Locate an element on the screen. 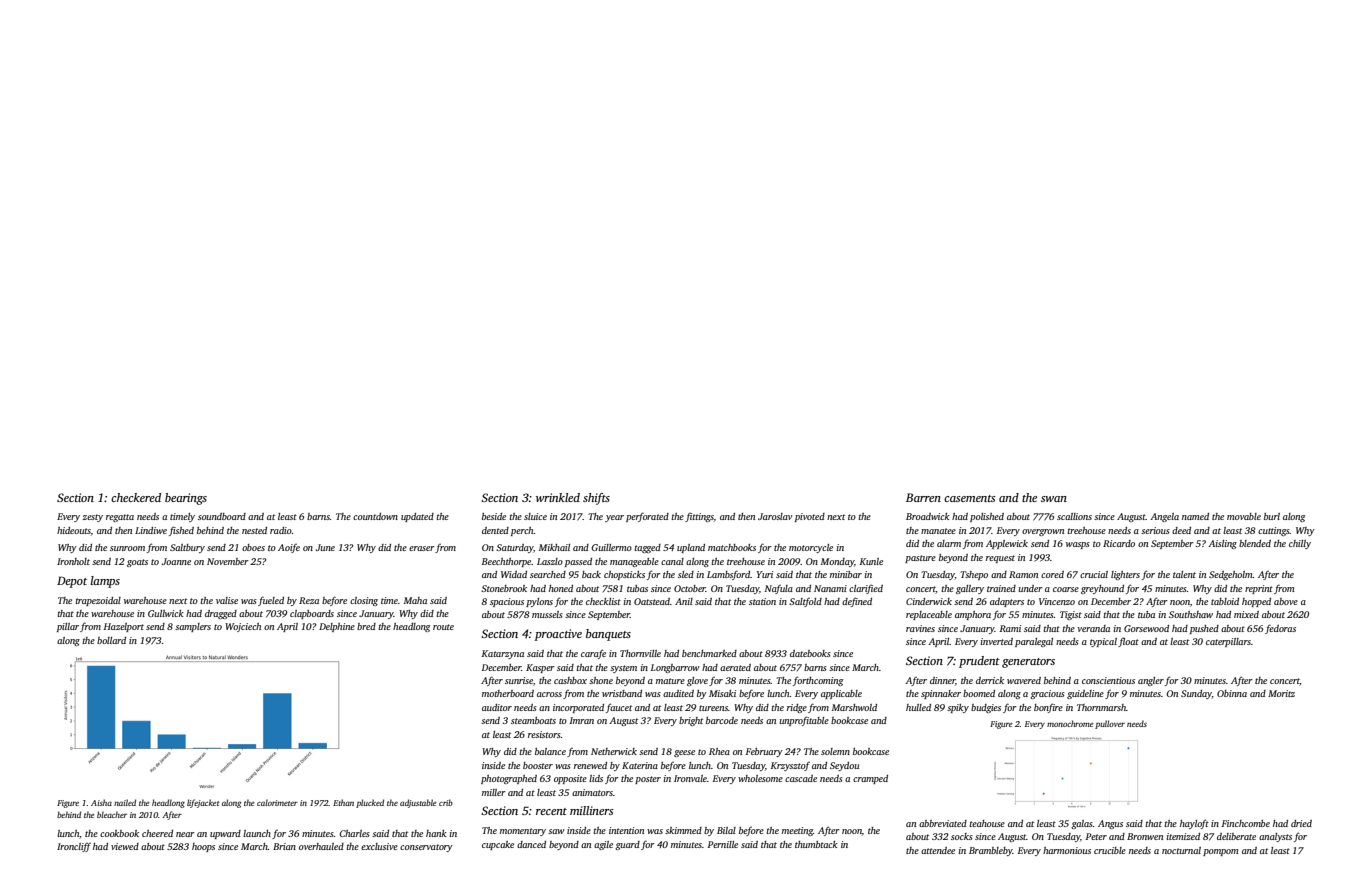 The height and width of the screenshot is (887, 1372). fedoras is located at coordinates (1280, 629).
